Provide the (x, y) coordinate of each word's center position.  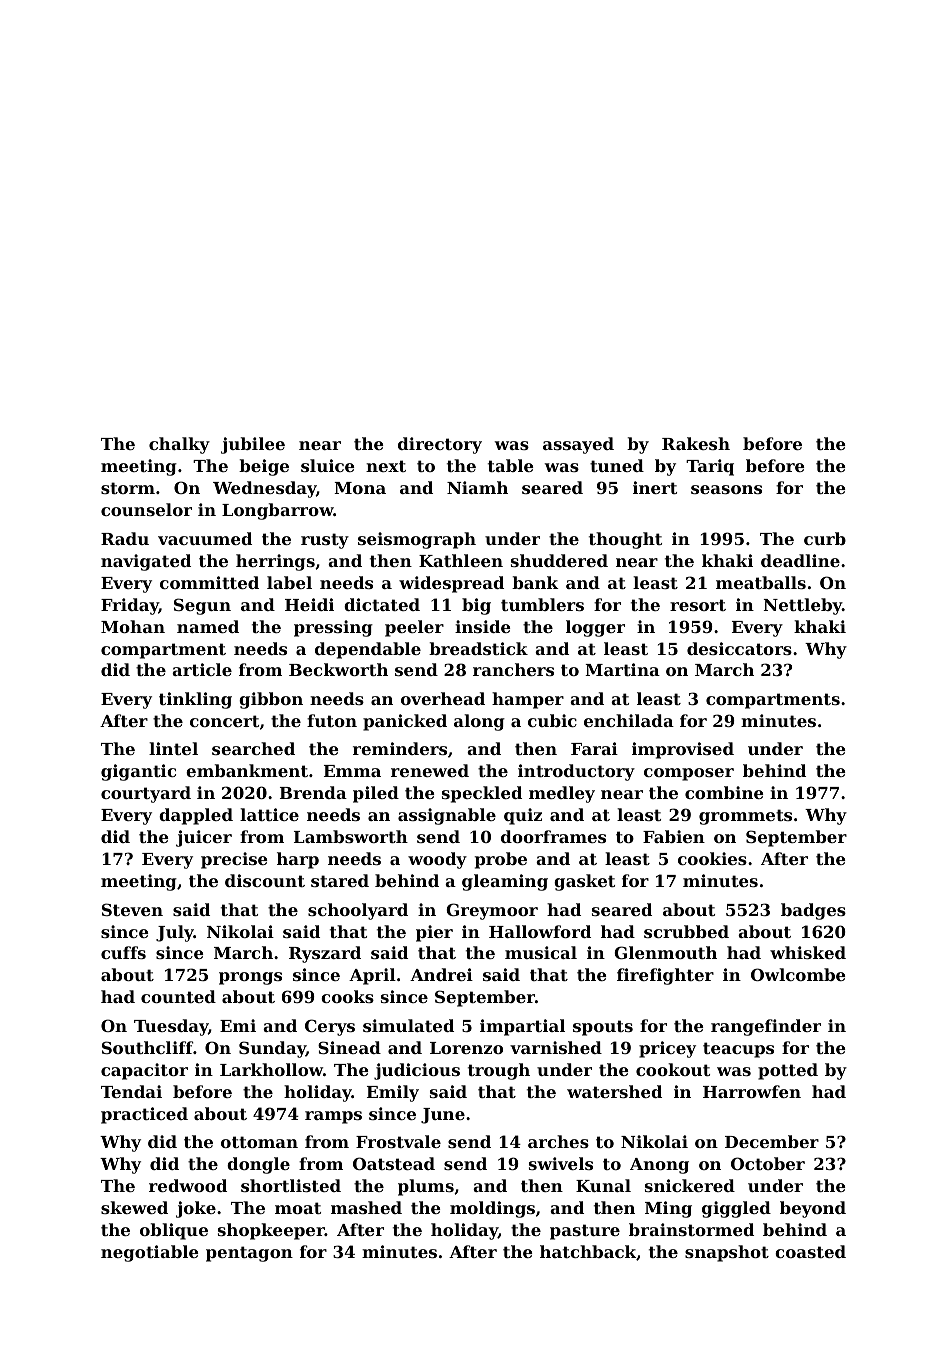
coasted (810, 1251)
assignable (447, 816)
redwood (188, 1185)
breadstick (478, 648)
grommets (745, 817)
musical (541, 952)
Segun (202, 606)
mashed (366, 1207)
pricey (667, 1049)
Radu (125, 538)
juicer (204, 838)
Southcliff (147, 1047)
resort (698, 605)
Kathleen (461, 560)
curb (825, 538)
